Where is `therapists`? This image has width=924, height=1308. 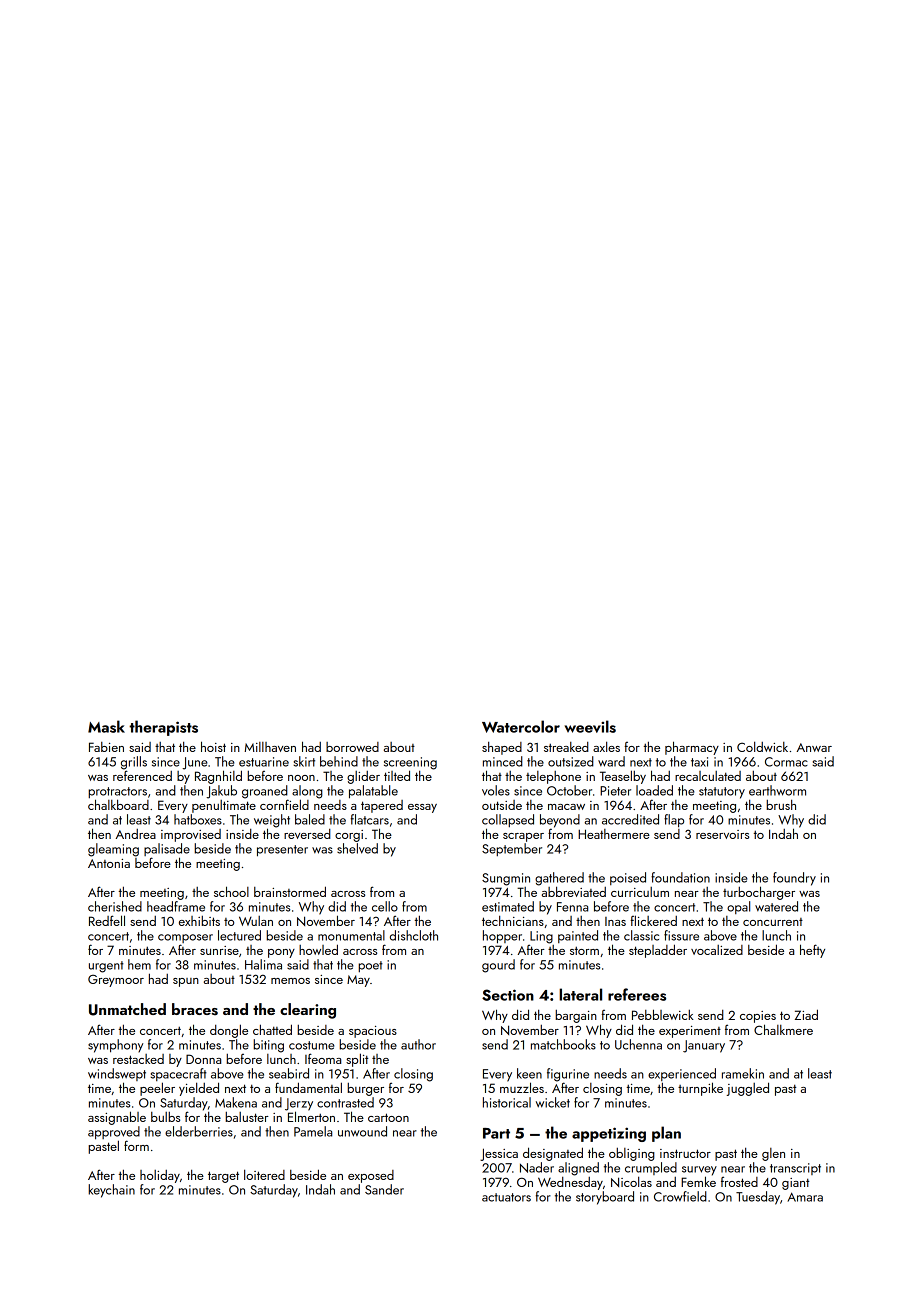 therapists is located at coordinates (163, 728).
